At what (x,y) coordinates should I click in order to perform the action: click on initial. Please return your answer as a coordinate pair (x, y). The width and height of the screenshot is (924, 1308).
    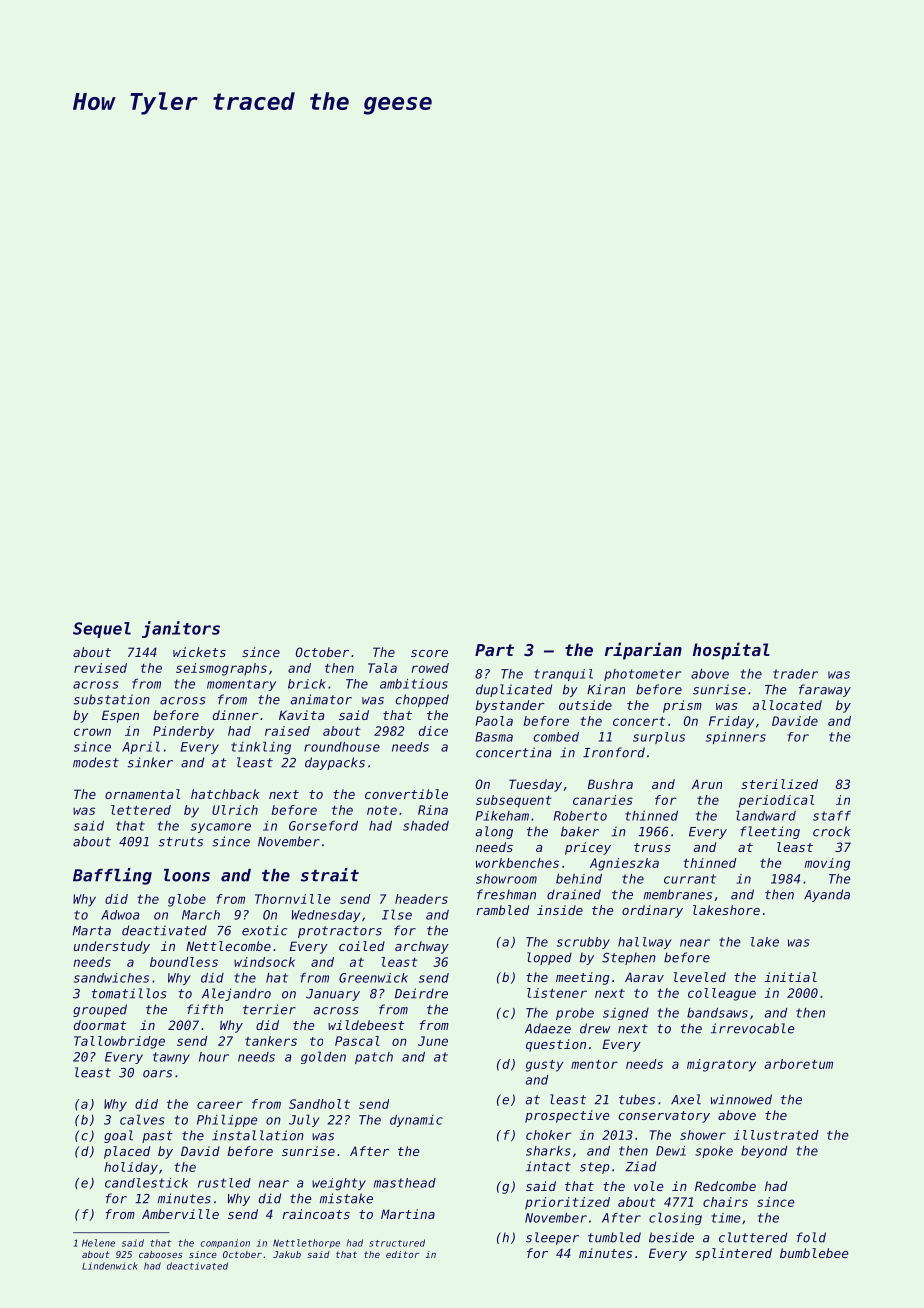
    Looking at the image, I should click on (790, 977).
